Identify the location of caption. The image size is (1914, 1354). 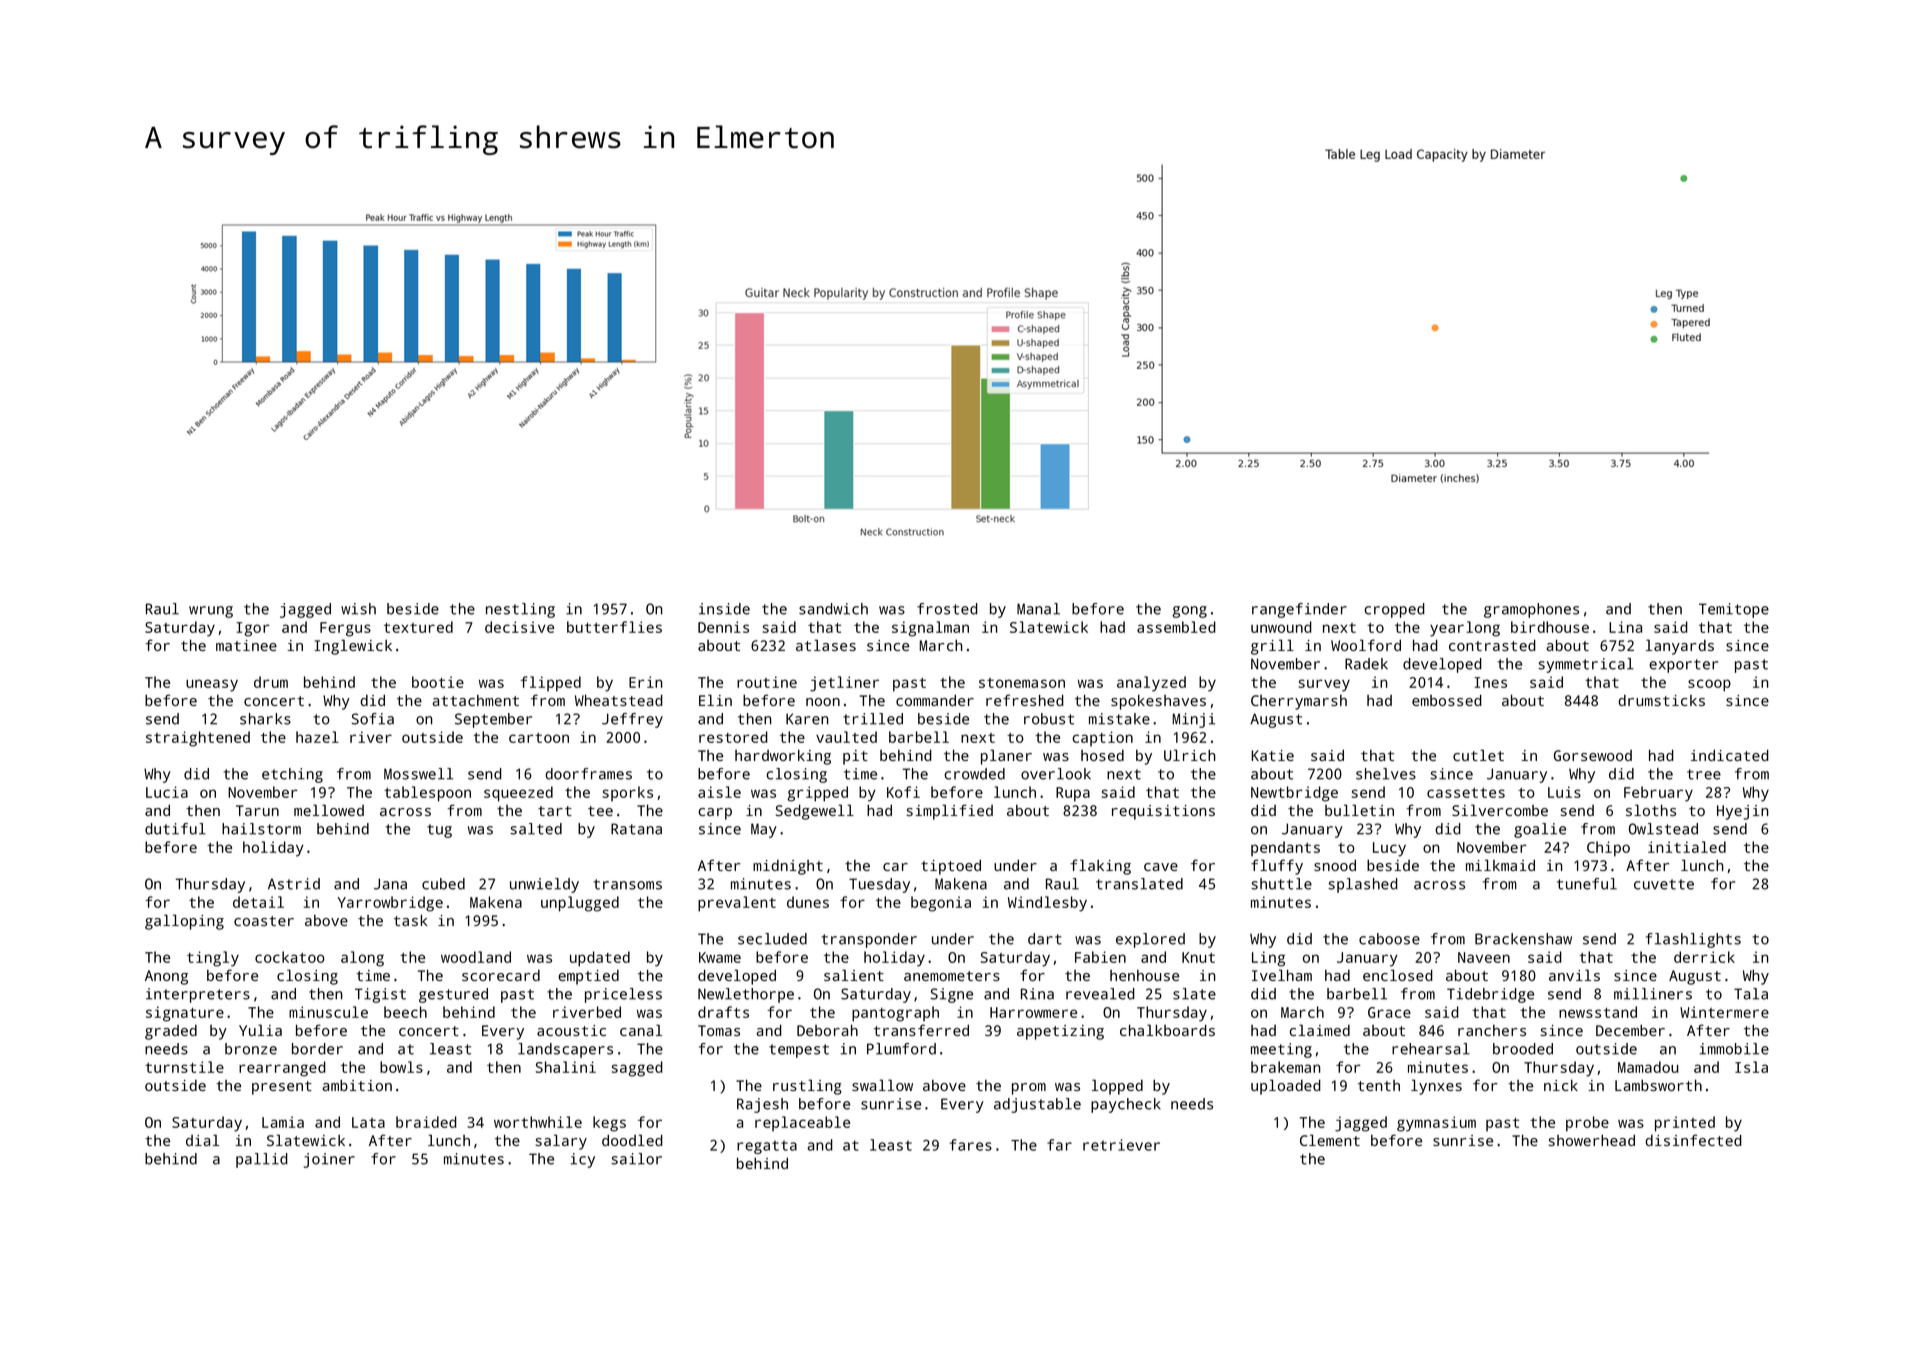
(1102, 738).
